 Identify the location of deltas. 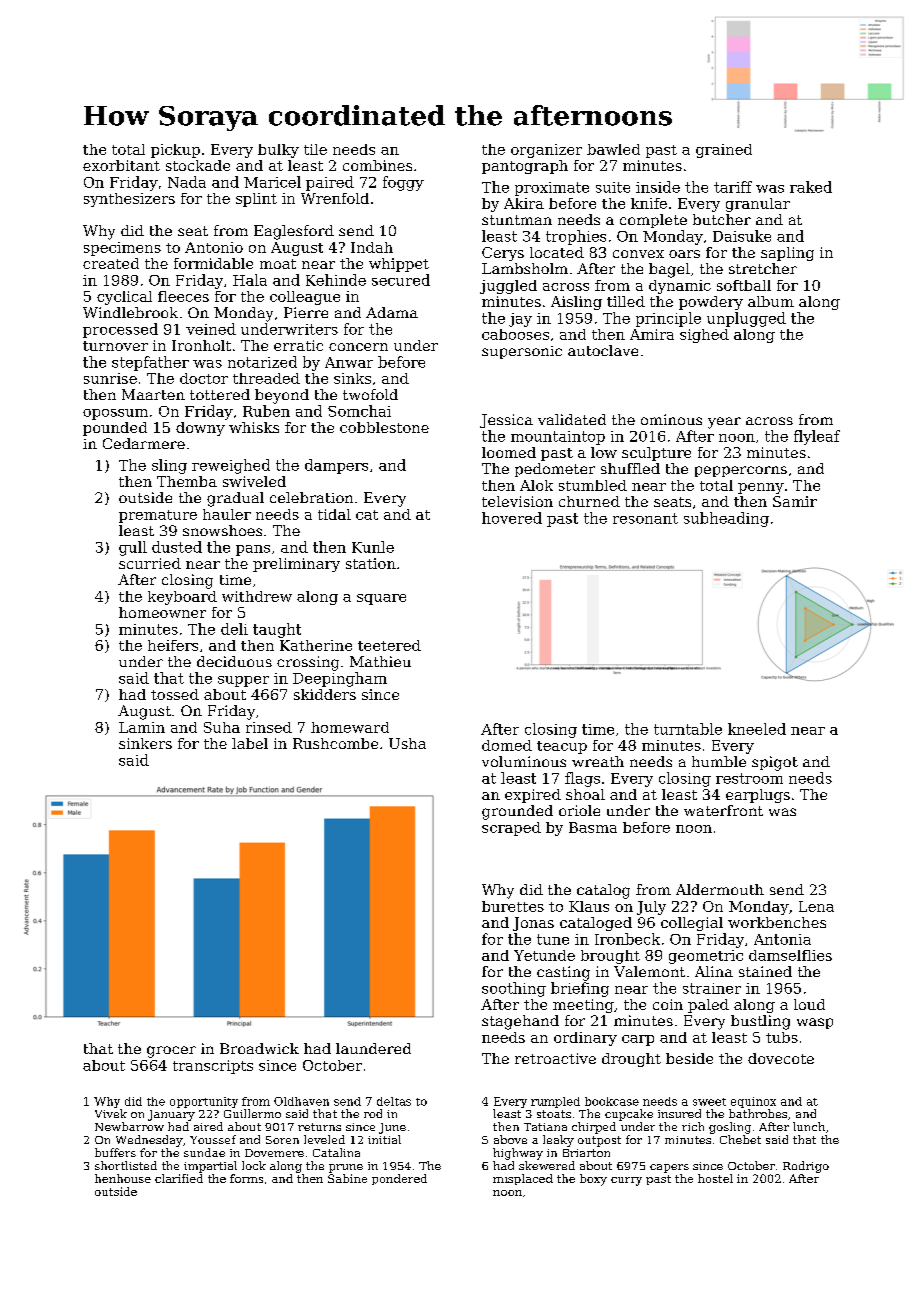
(394, 1101).
